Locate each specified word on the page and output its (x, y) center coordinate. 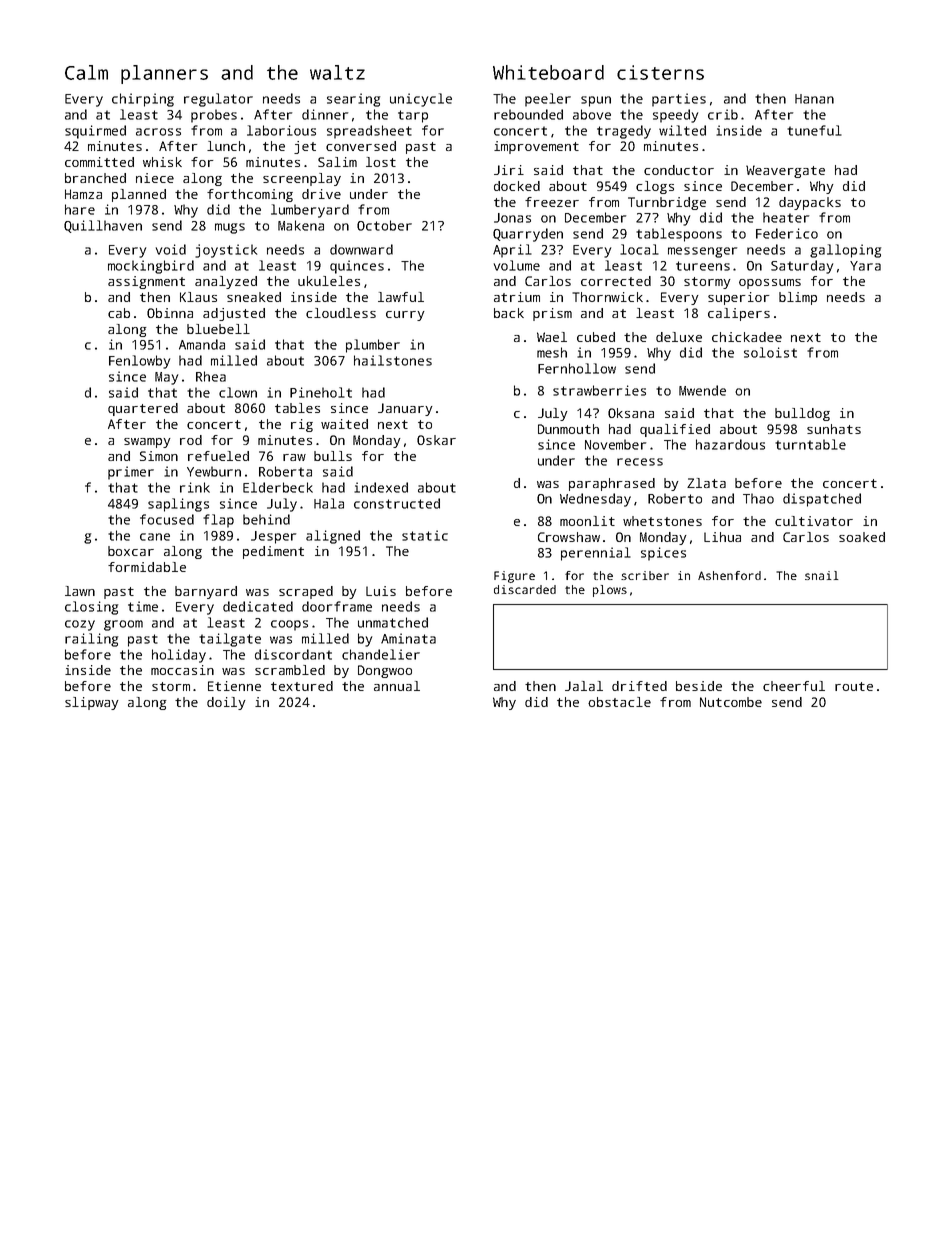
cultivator (814, 521)
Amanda (202, 344)
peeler (548, 100)
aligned (333, 537)
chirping (143, 100)
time (143, 606)
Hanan (814, 99)
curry (405, 316)
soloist (770, 352)
